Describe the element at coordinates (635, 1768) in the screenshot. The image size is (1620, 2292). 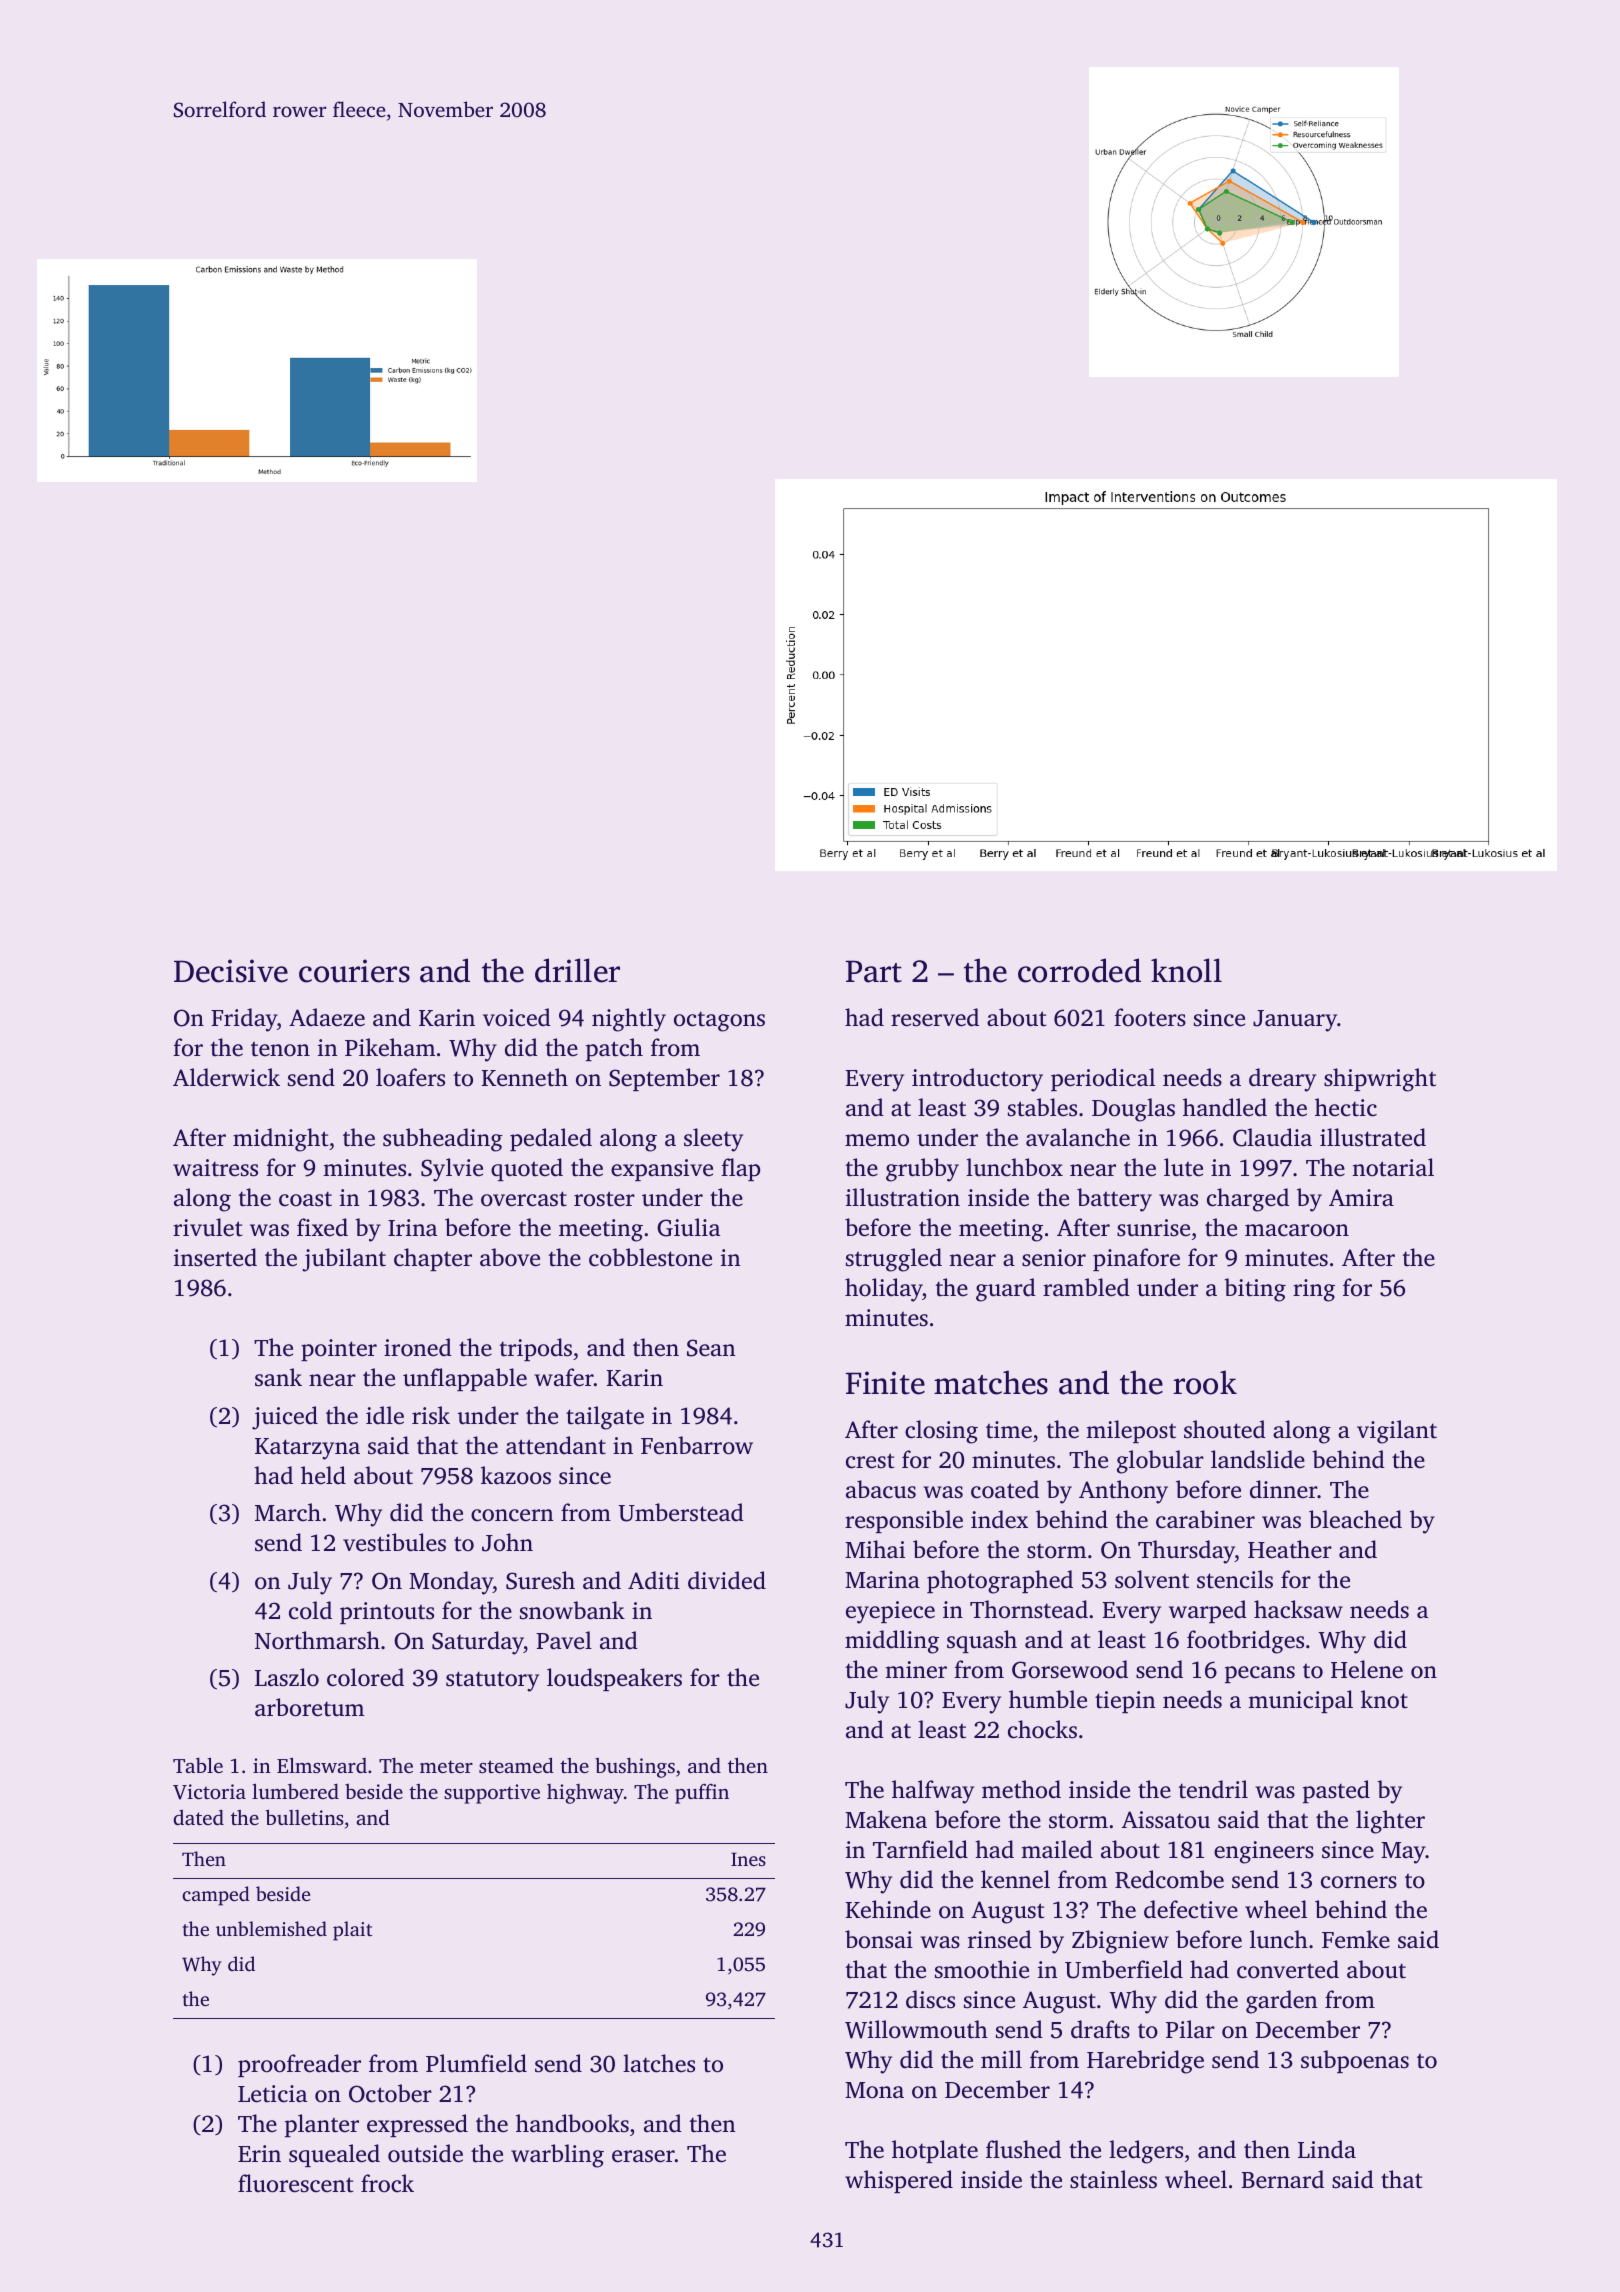
I see `bushings` at that location.
